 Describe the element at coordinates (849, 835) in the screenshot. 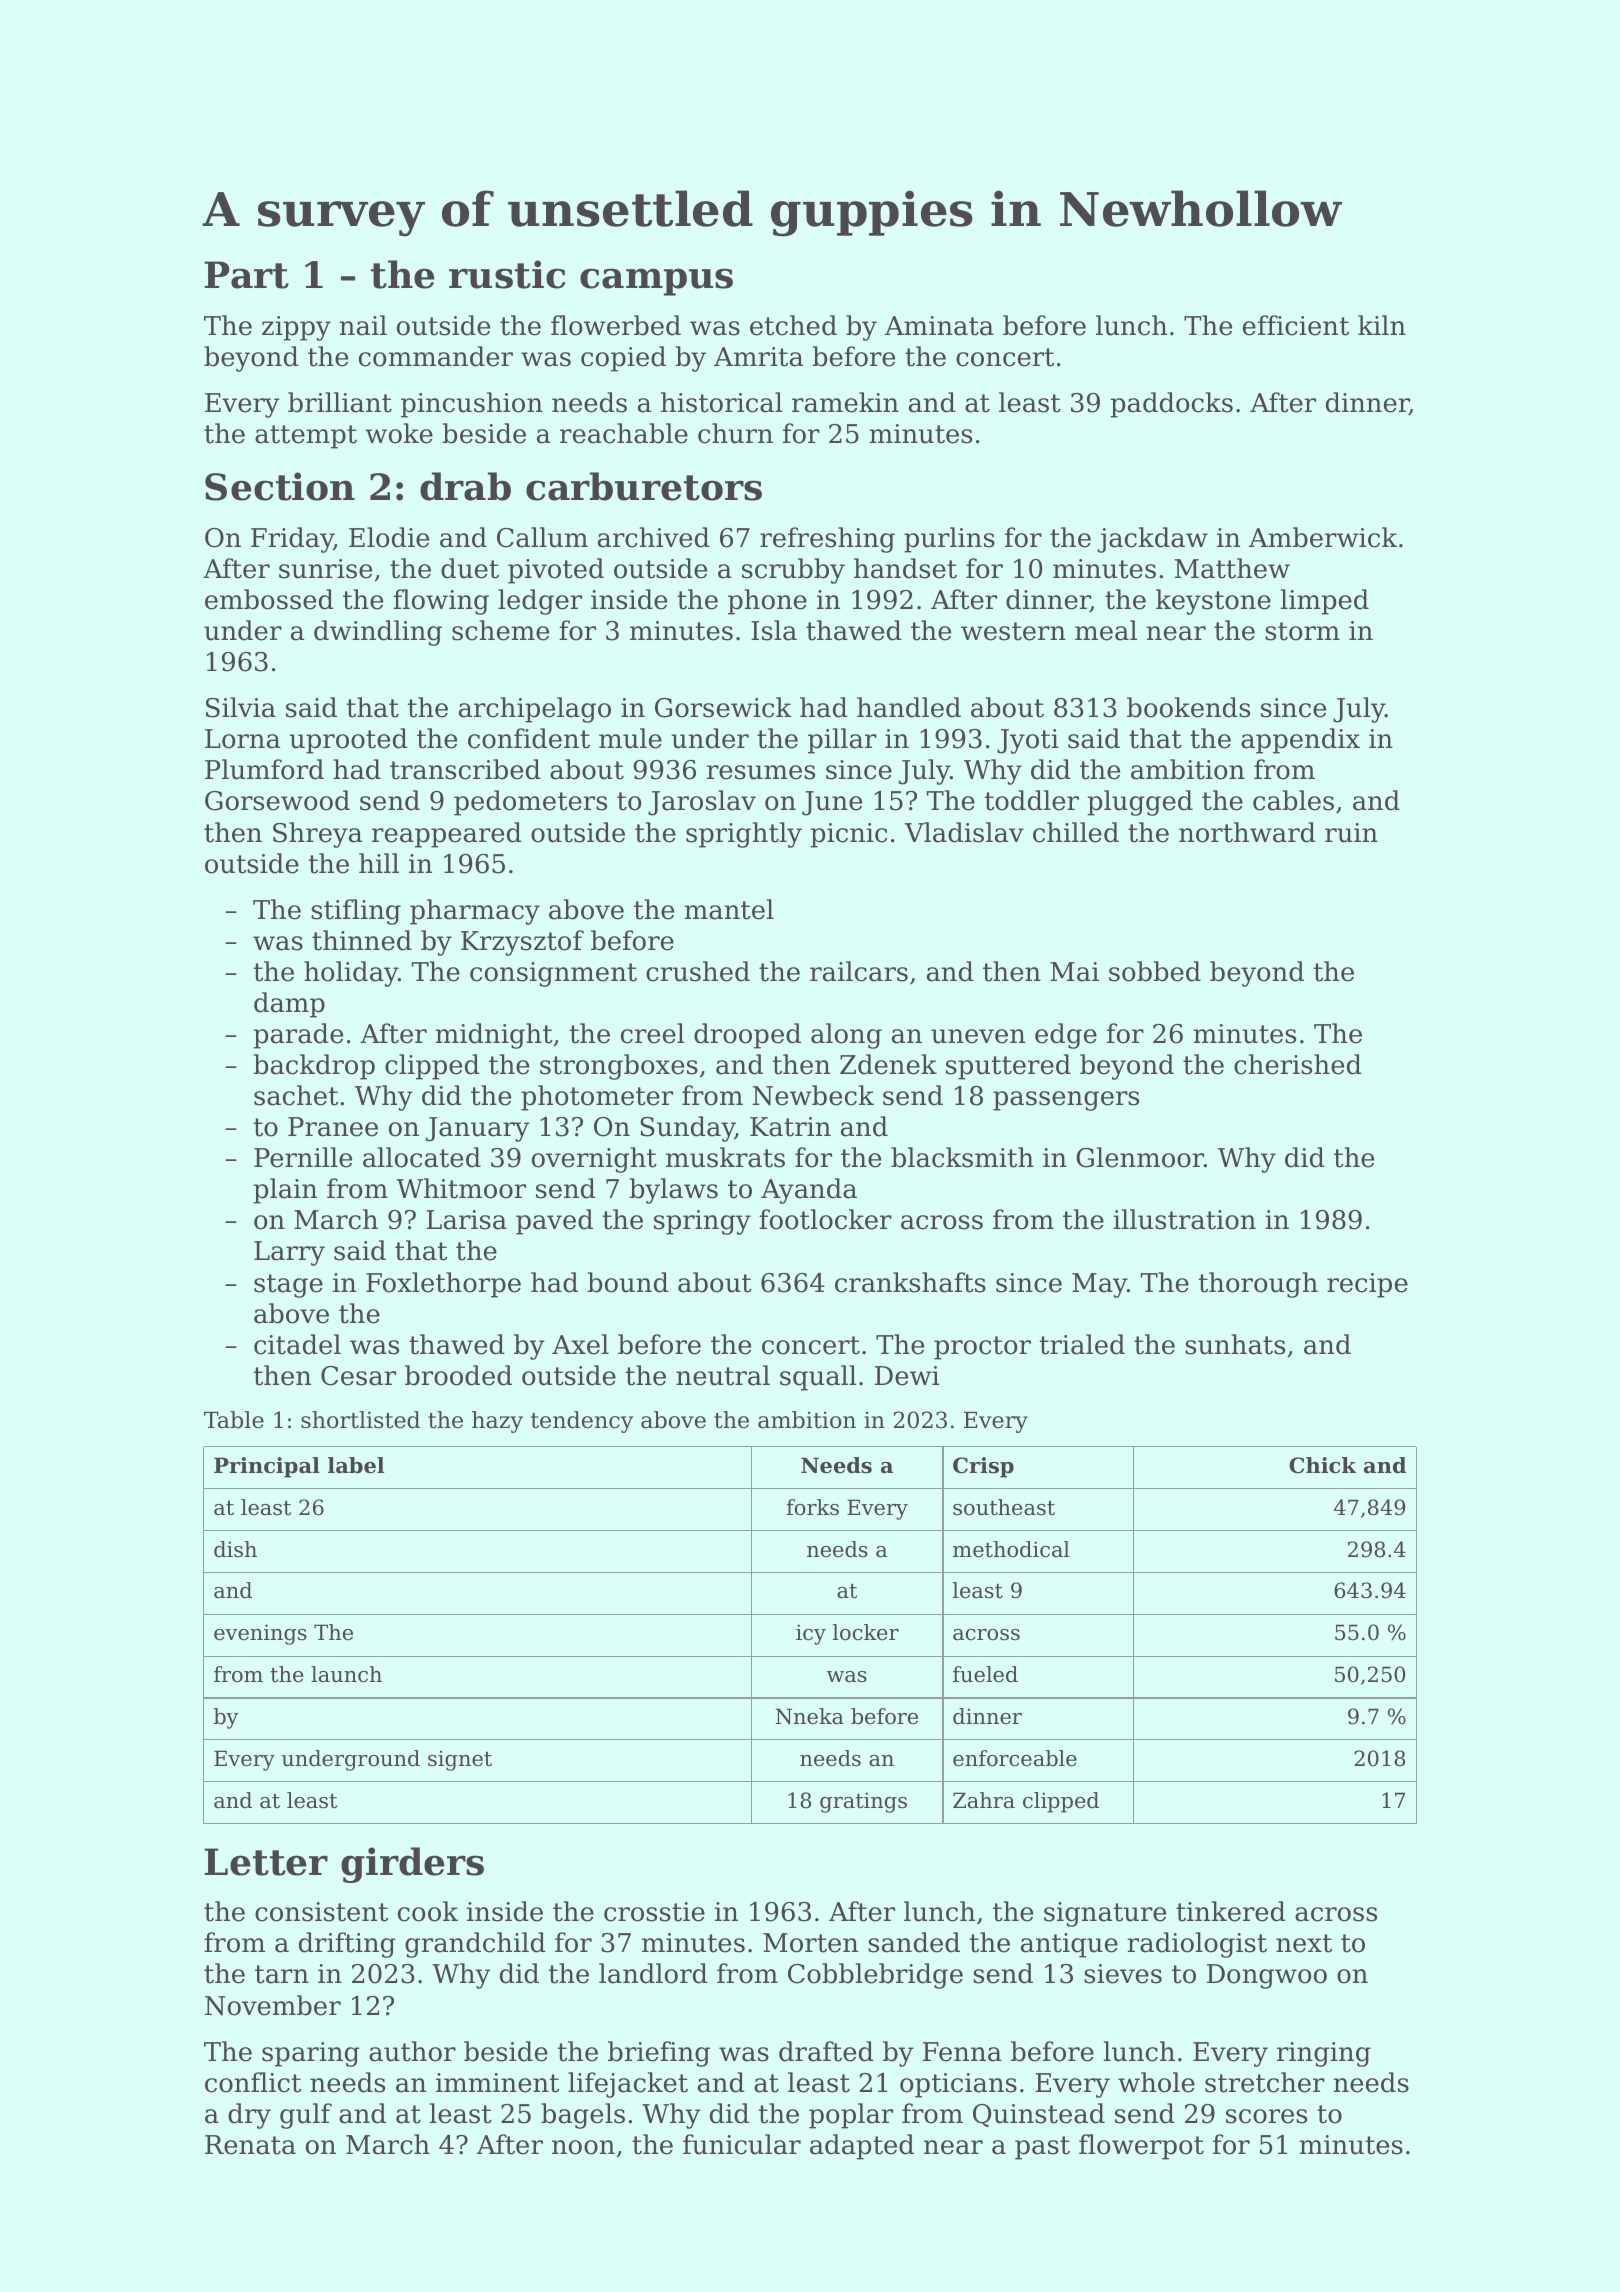

I see `picnic` at that location.
